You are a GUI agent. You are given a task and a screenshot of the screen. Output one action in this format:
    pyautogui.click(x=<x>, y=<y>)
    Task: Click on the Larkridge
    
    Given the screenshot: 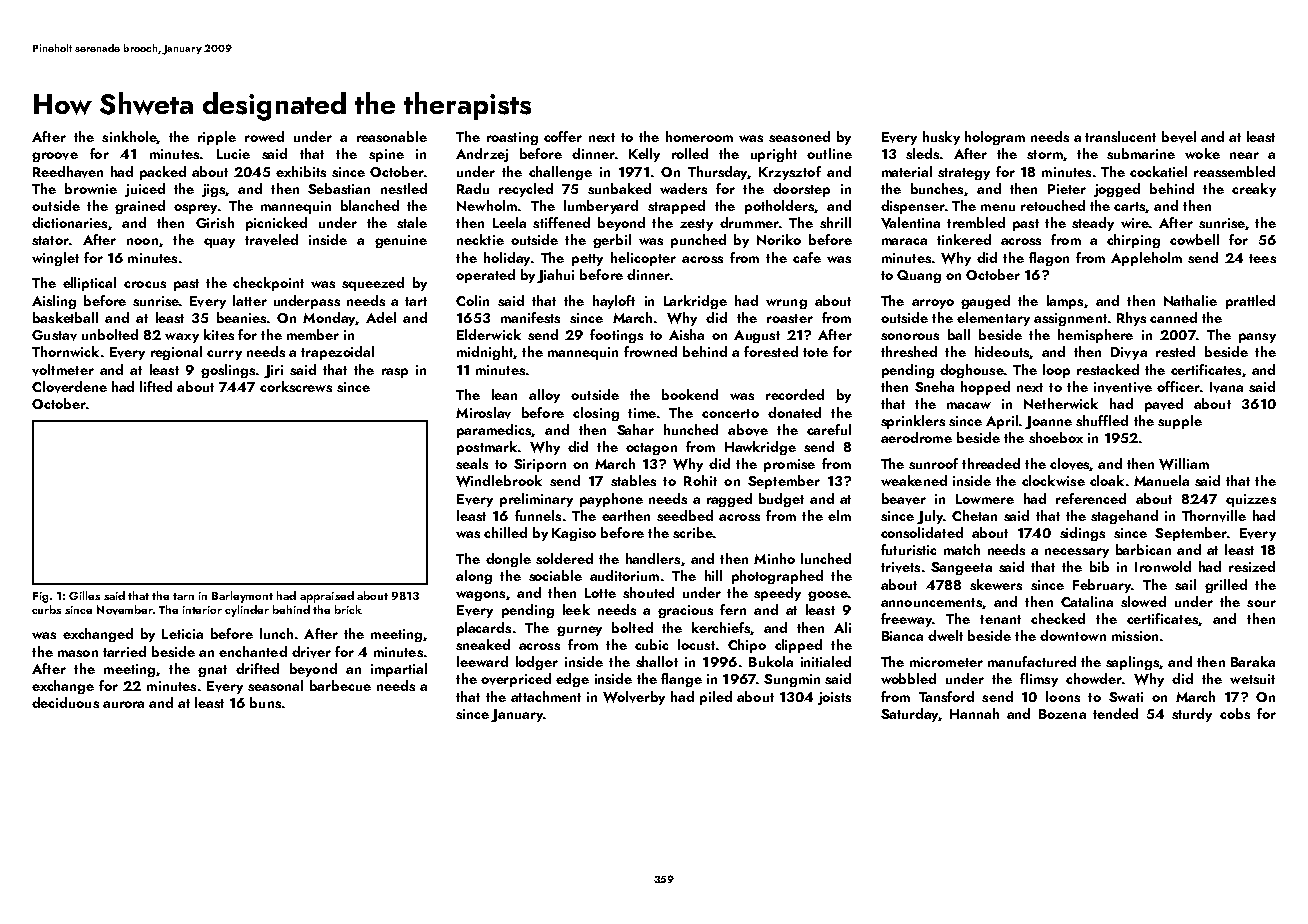 What is the action you would take?
    pyautogui.click(x=695, y=302)
